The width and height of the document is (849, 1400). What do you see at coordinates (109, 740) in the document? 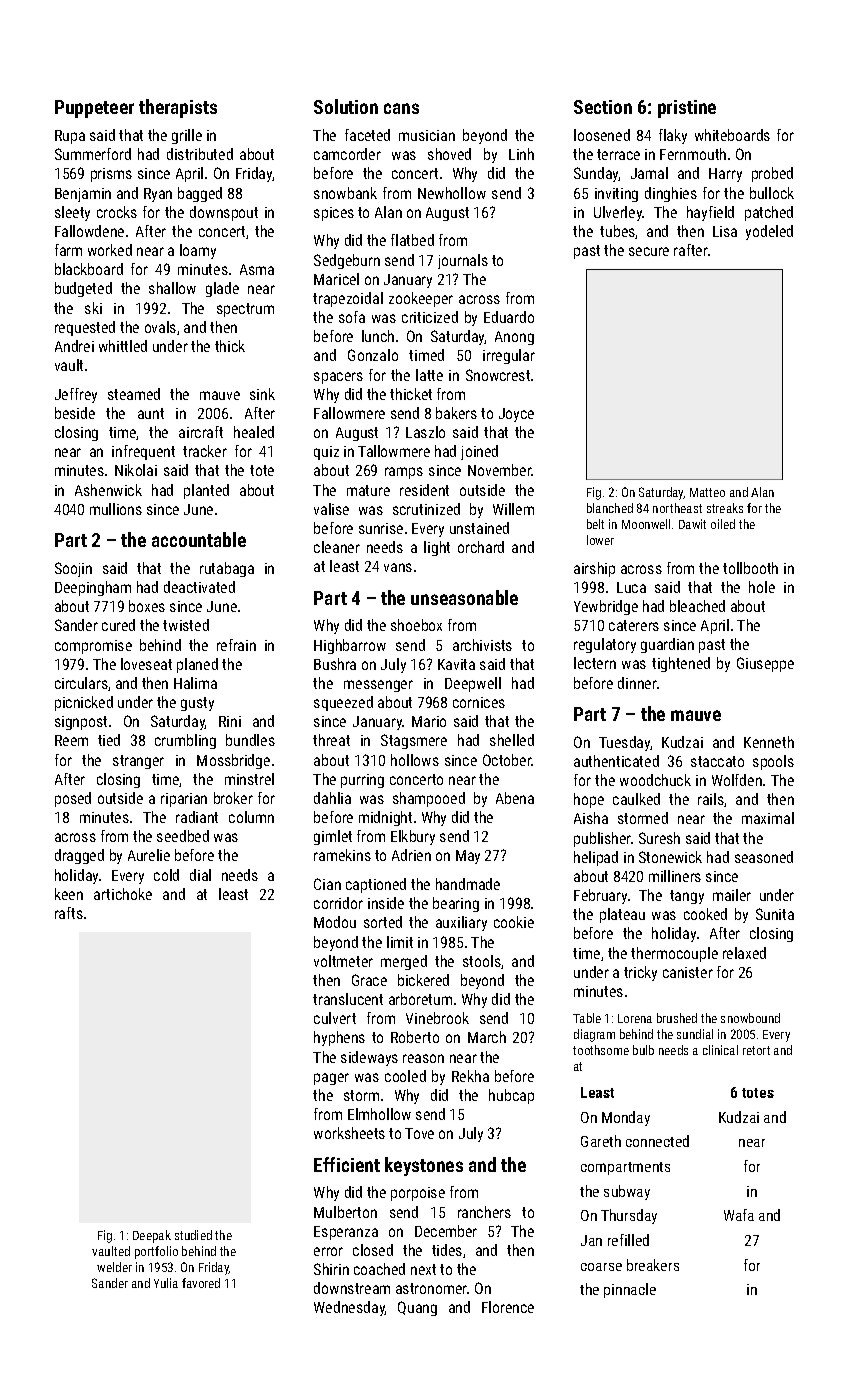
I see `tied` at bounding box center [109, 740].
